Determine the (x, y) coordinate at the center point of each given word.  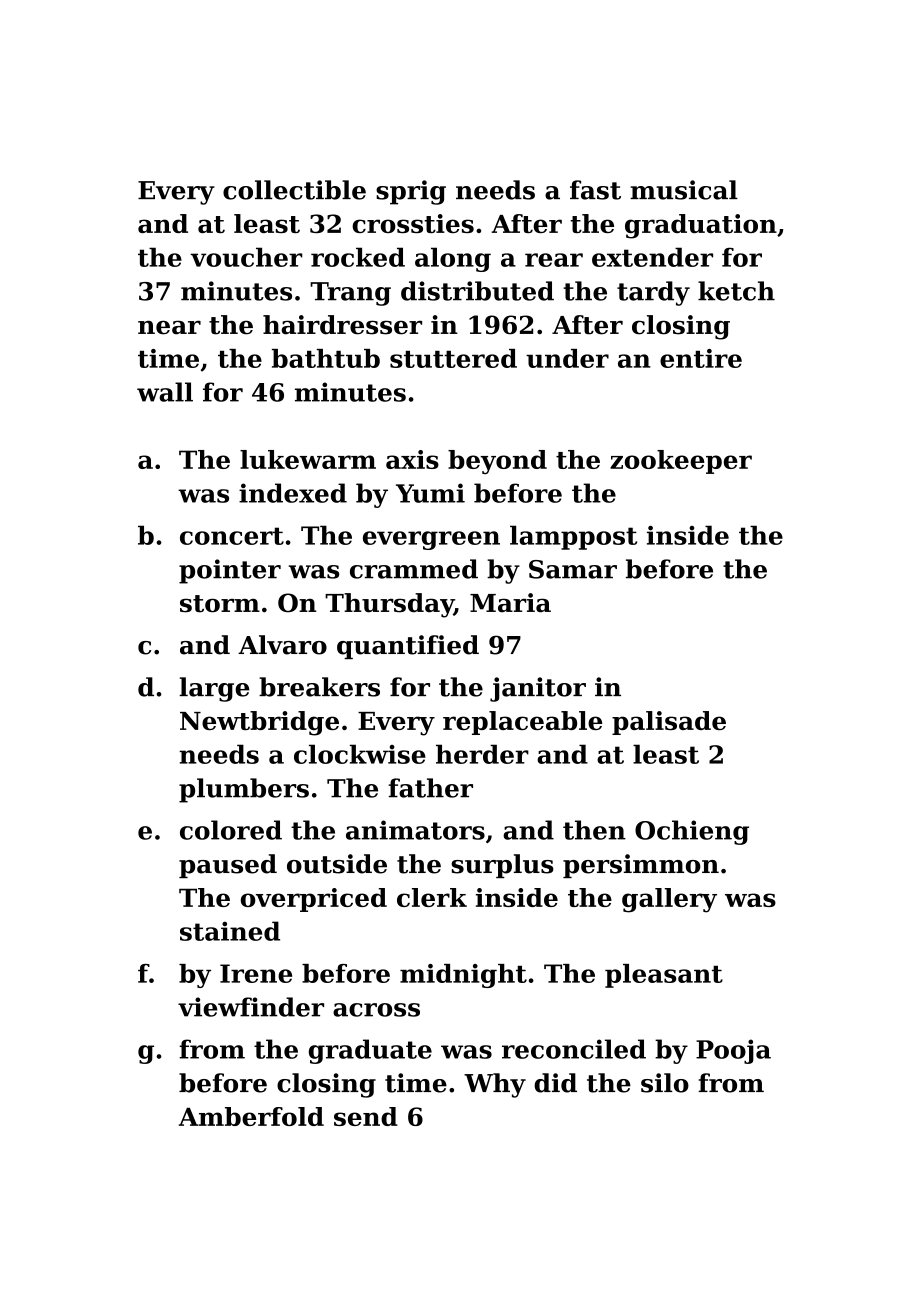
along (453, 259)
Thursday (389, 605)
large (214, 689)
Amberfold (251, 1116)
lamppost (573, 537)
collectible (294, 190)
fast (595, 190)
